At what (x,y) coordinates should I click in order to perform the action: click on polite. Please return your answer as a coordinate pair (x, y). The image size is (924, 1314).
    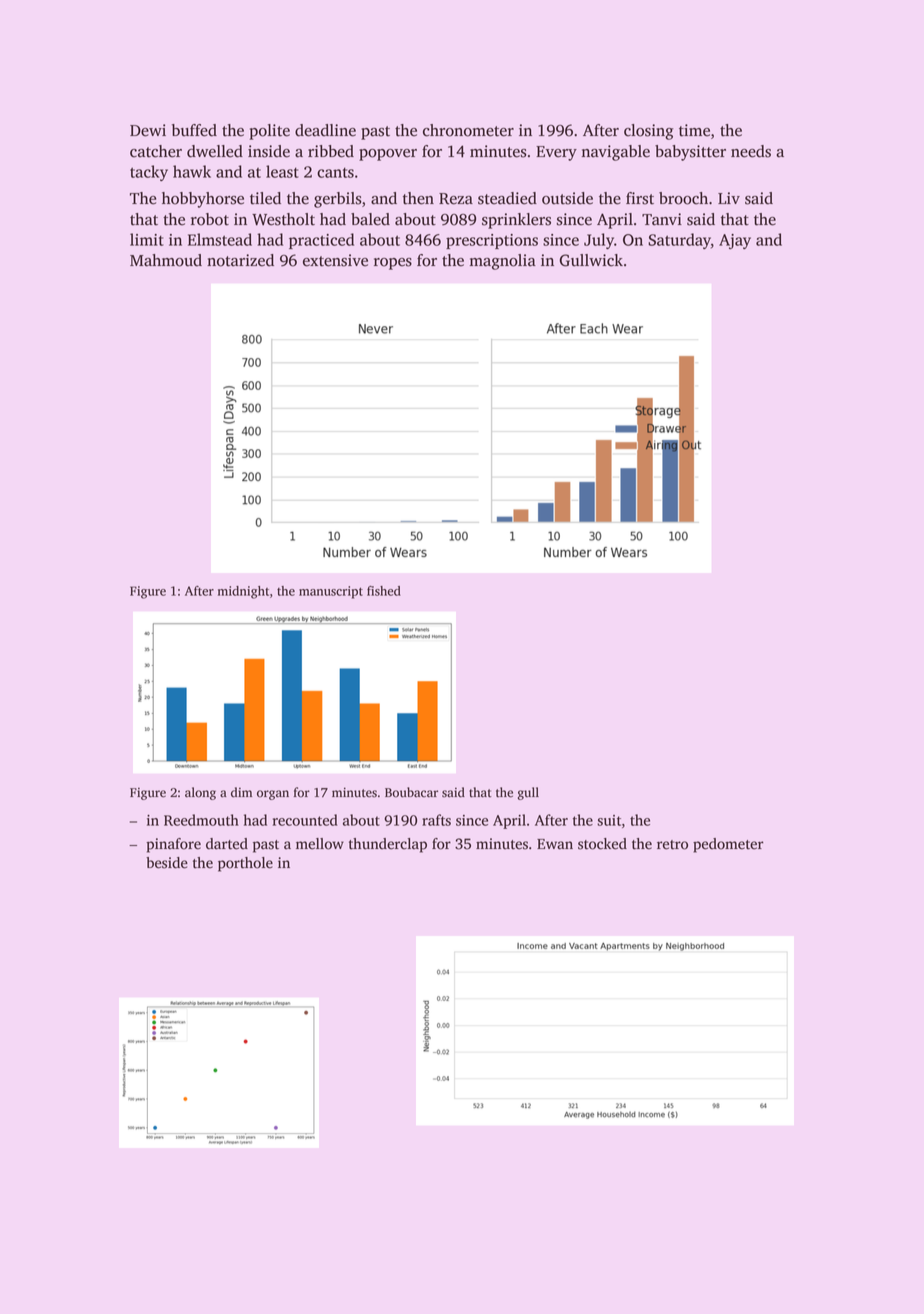
    Looking at the image, I should click on (269, 132).
